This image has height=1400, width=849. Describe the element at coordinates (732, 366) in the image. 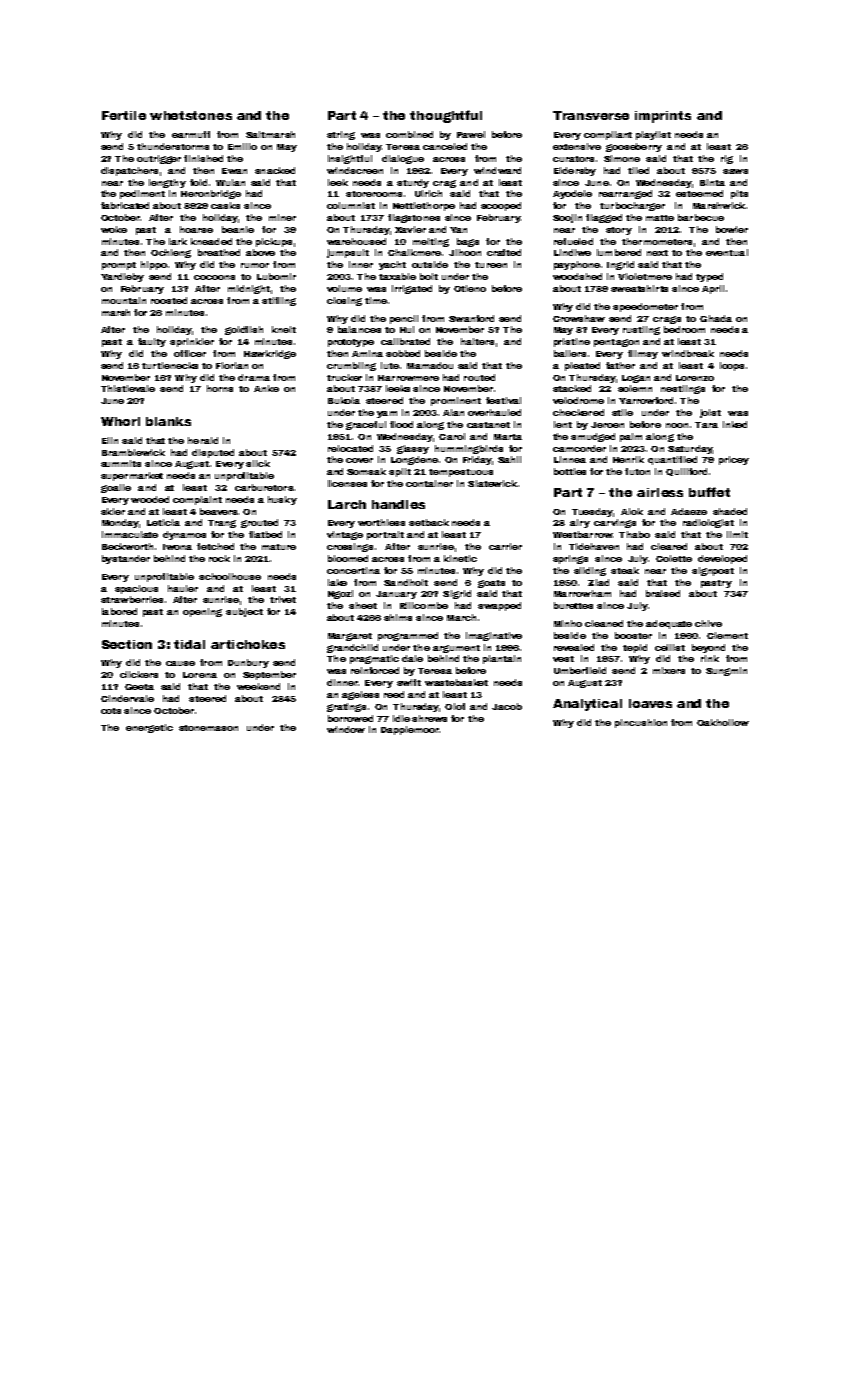

I see `loops` at that location.
